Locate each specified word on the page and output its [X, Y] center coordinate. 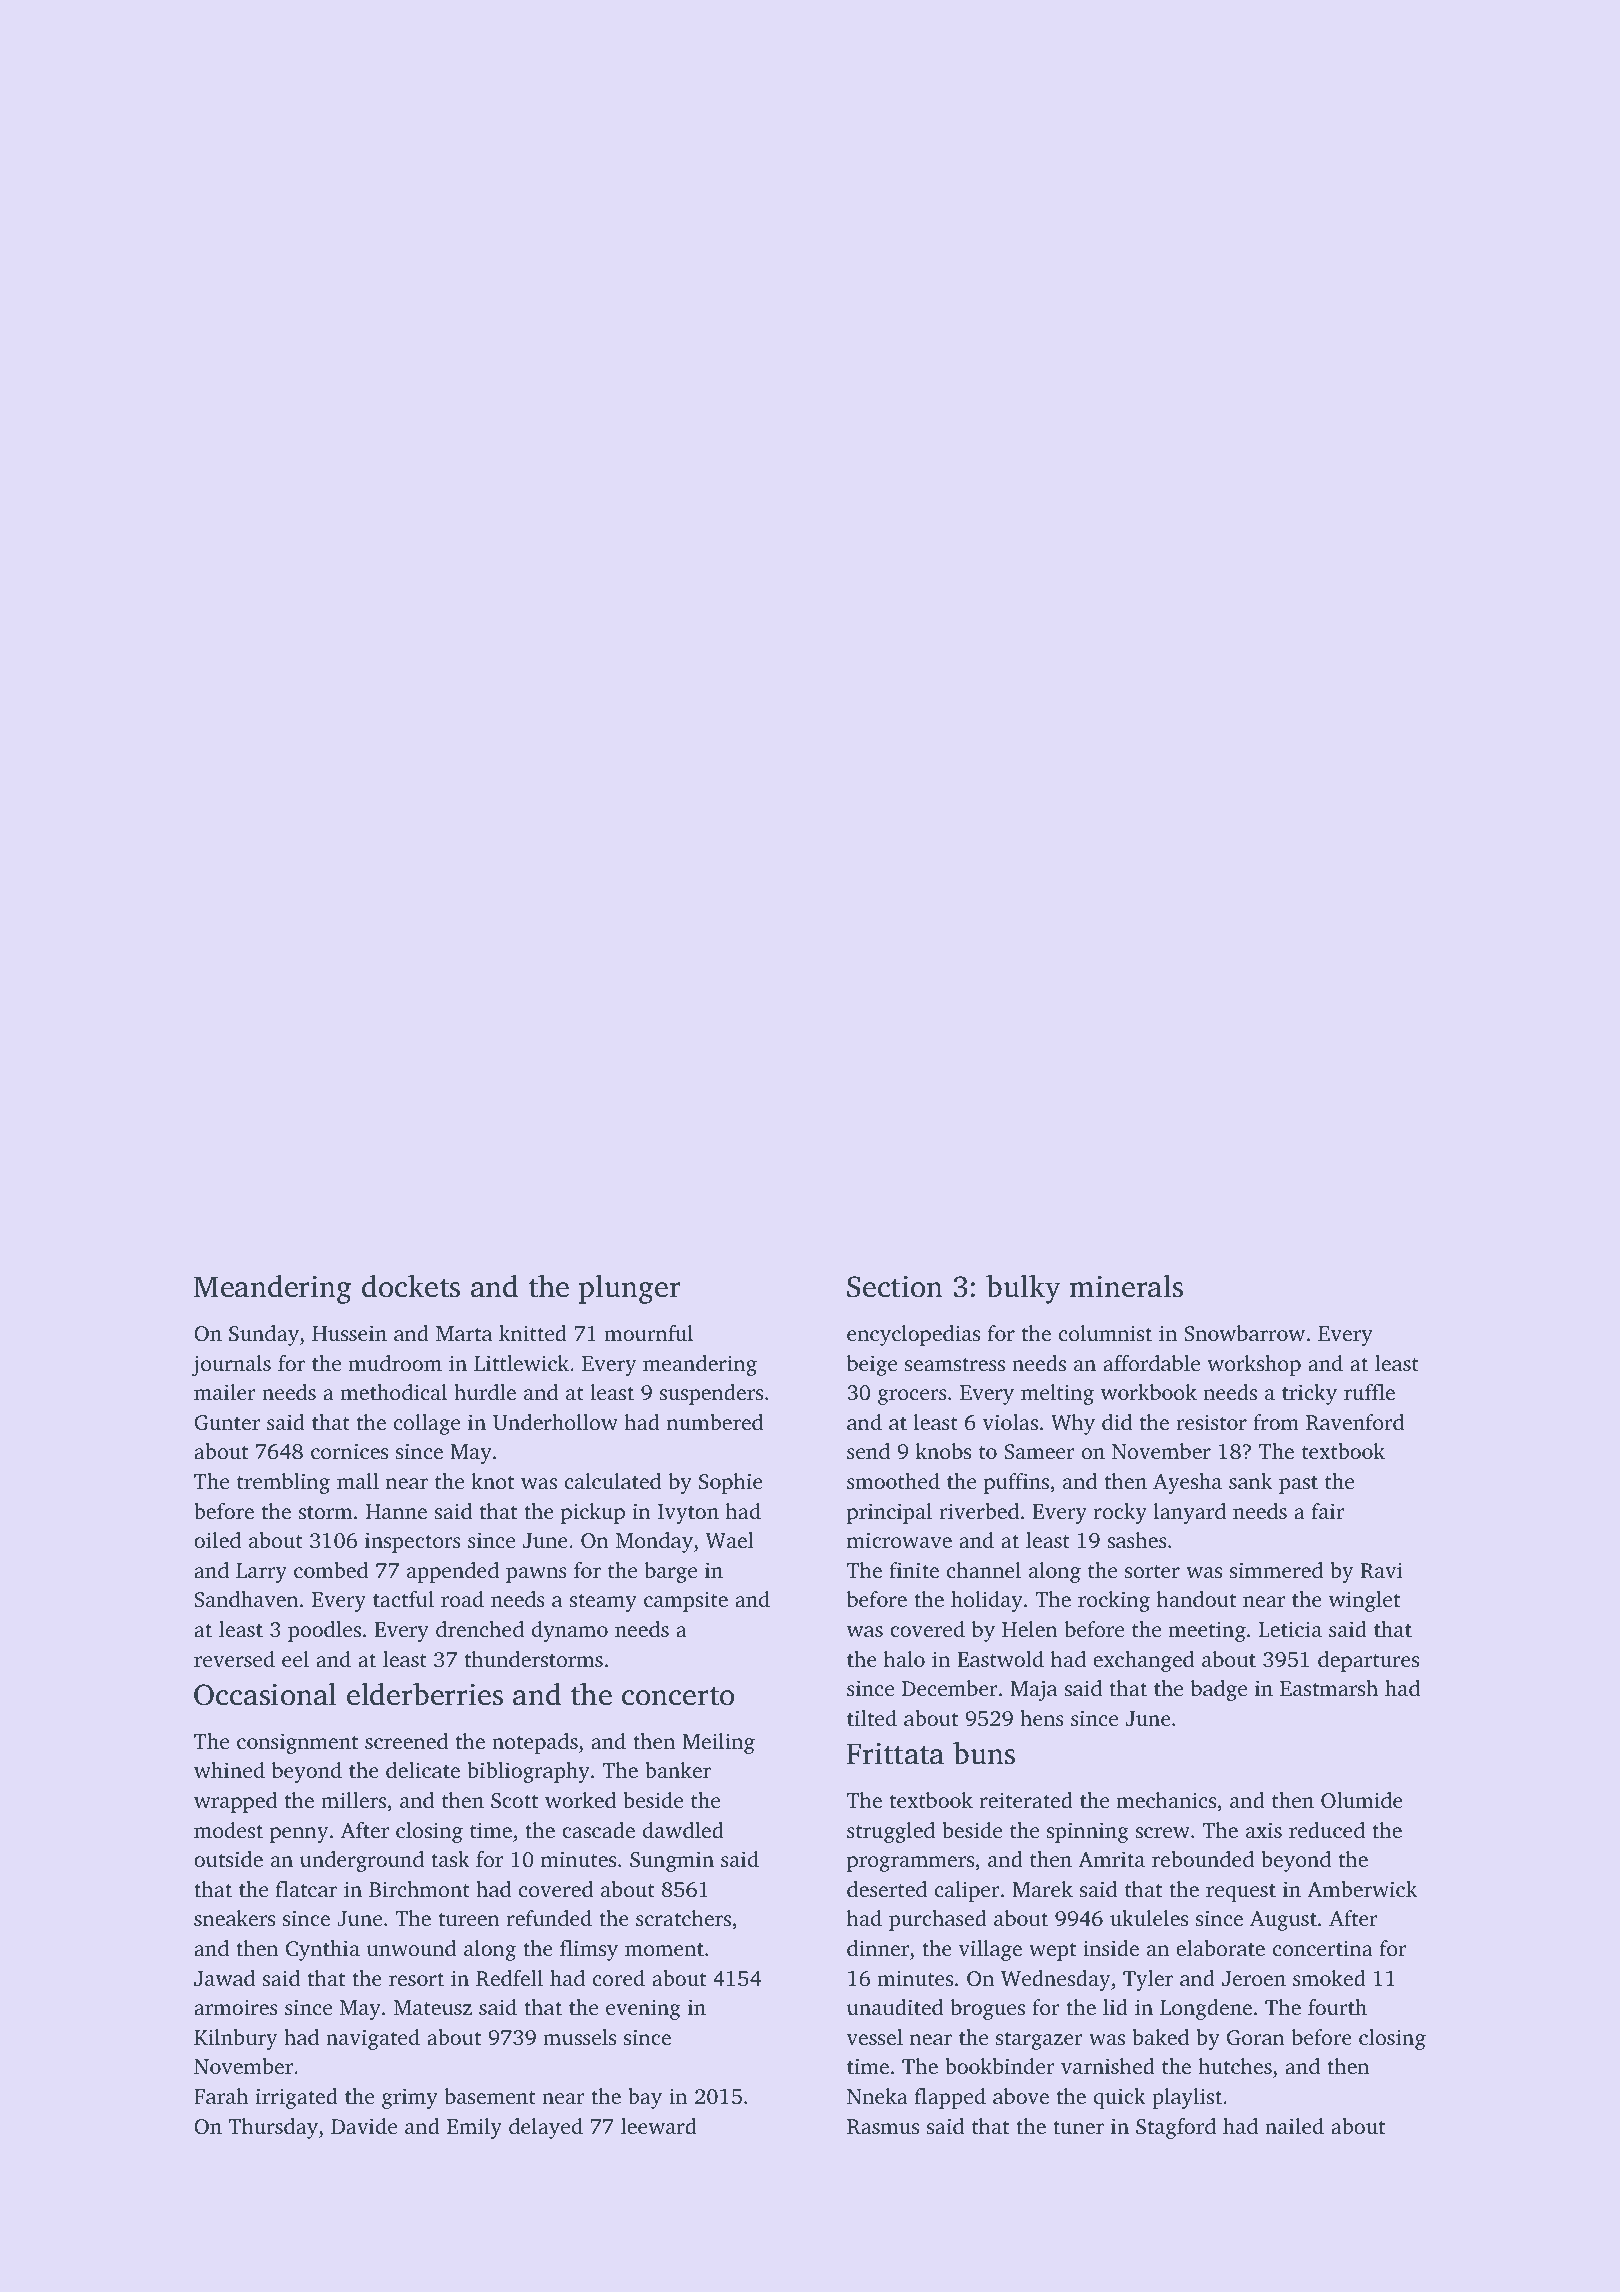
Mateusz [433, 2007]
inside [1111, 1948]
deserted [887, 1889]
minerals [1126, 1286]
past [1298, 1485]
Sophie [731, 1483]
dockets [411, 1286]
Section [895, 1287]
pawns [536, 1575]
